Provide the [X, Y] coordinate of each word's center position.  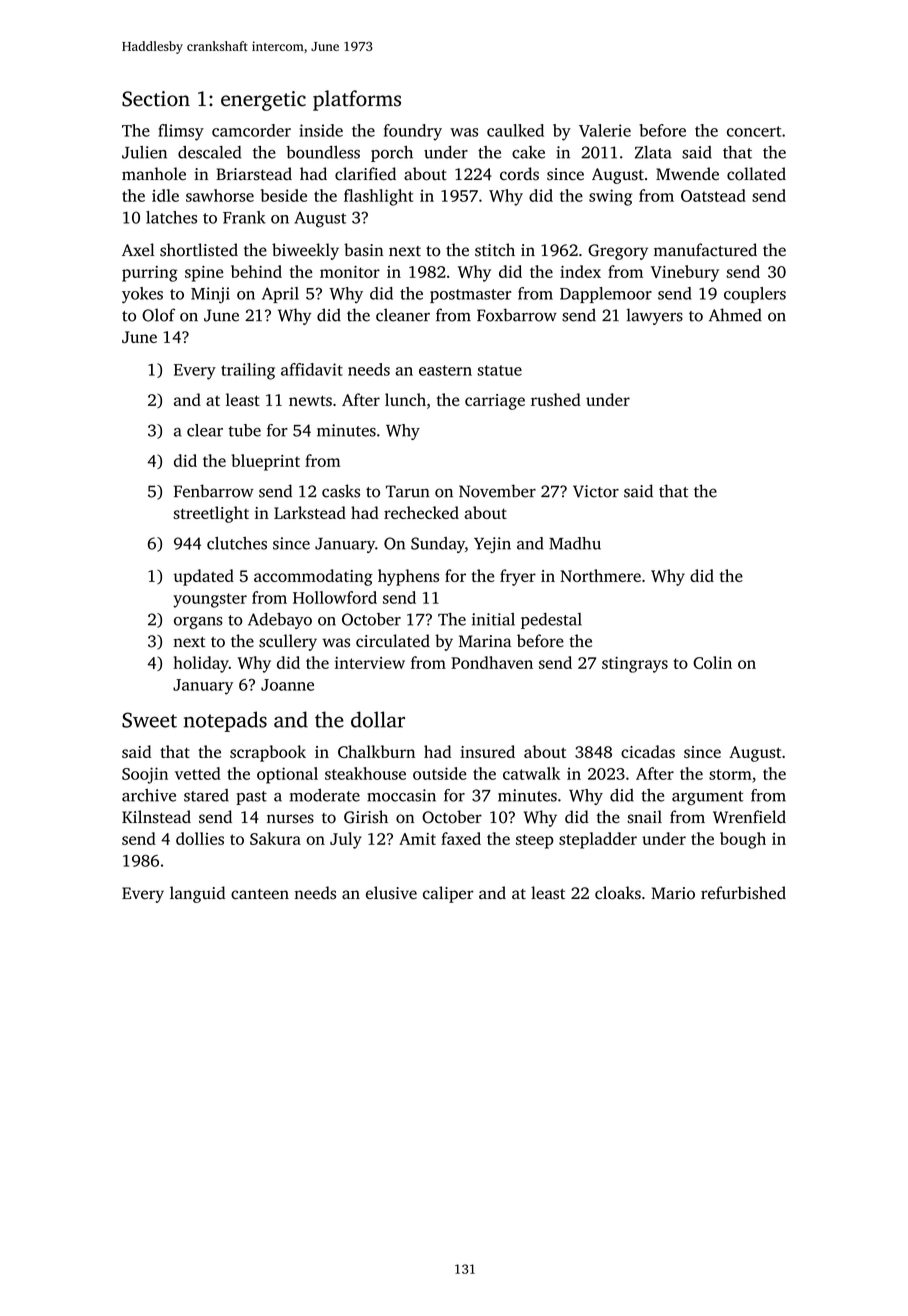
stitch [495, 250]
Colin [712, 662]
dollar [378, 719]
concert [754, 131]
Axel [138, 249]
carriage [495, 402]
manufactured [705, 250]
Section [156, 99]
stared [206, 795]
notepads [225, 721]
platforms [357, 100]
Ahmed [735, 315]
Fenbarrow [214, 491]
